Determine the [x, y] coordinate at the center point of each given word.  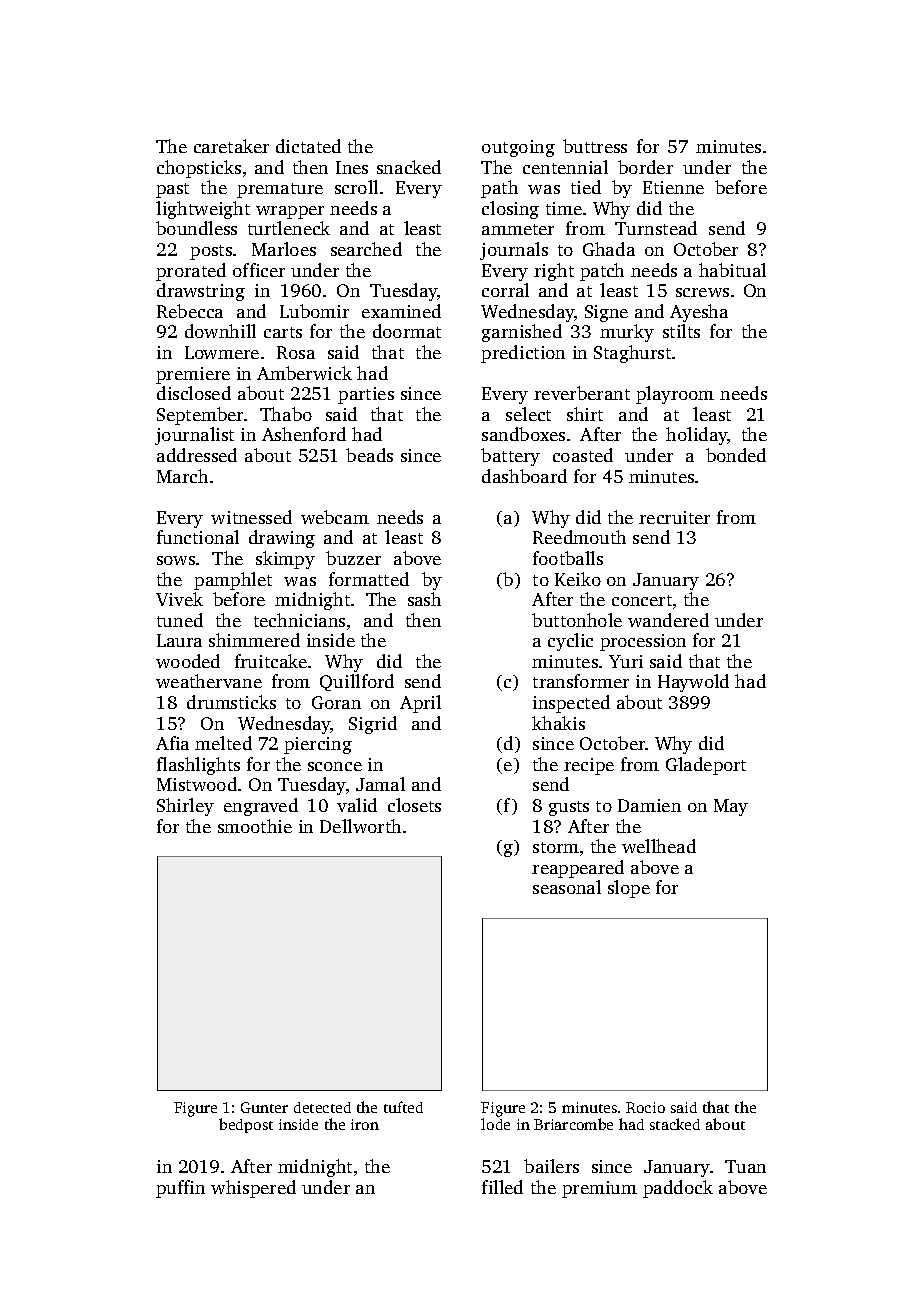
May [731, 807]
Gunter [264, 1107]
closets [414, 805]
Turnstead [656, 228]
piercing [318, 745]
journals [514, 251]
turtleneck [289, 228]
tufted [403, 1107]
